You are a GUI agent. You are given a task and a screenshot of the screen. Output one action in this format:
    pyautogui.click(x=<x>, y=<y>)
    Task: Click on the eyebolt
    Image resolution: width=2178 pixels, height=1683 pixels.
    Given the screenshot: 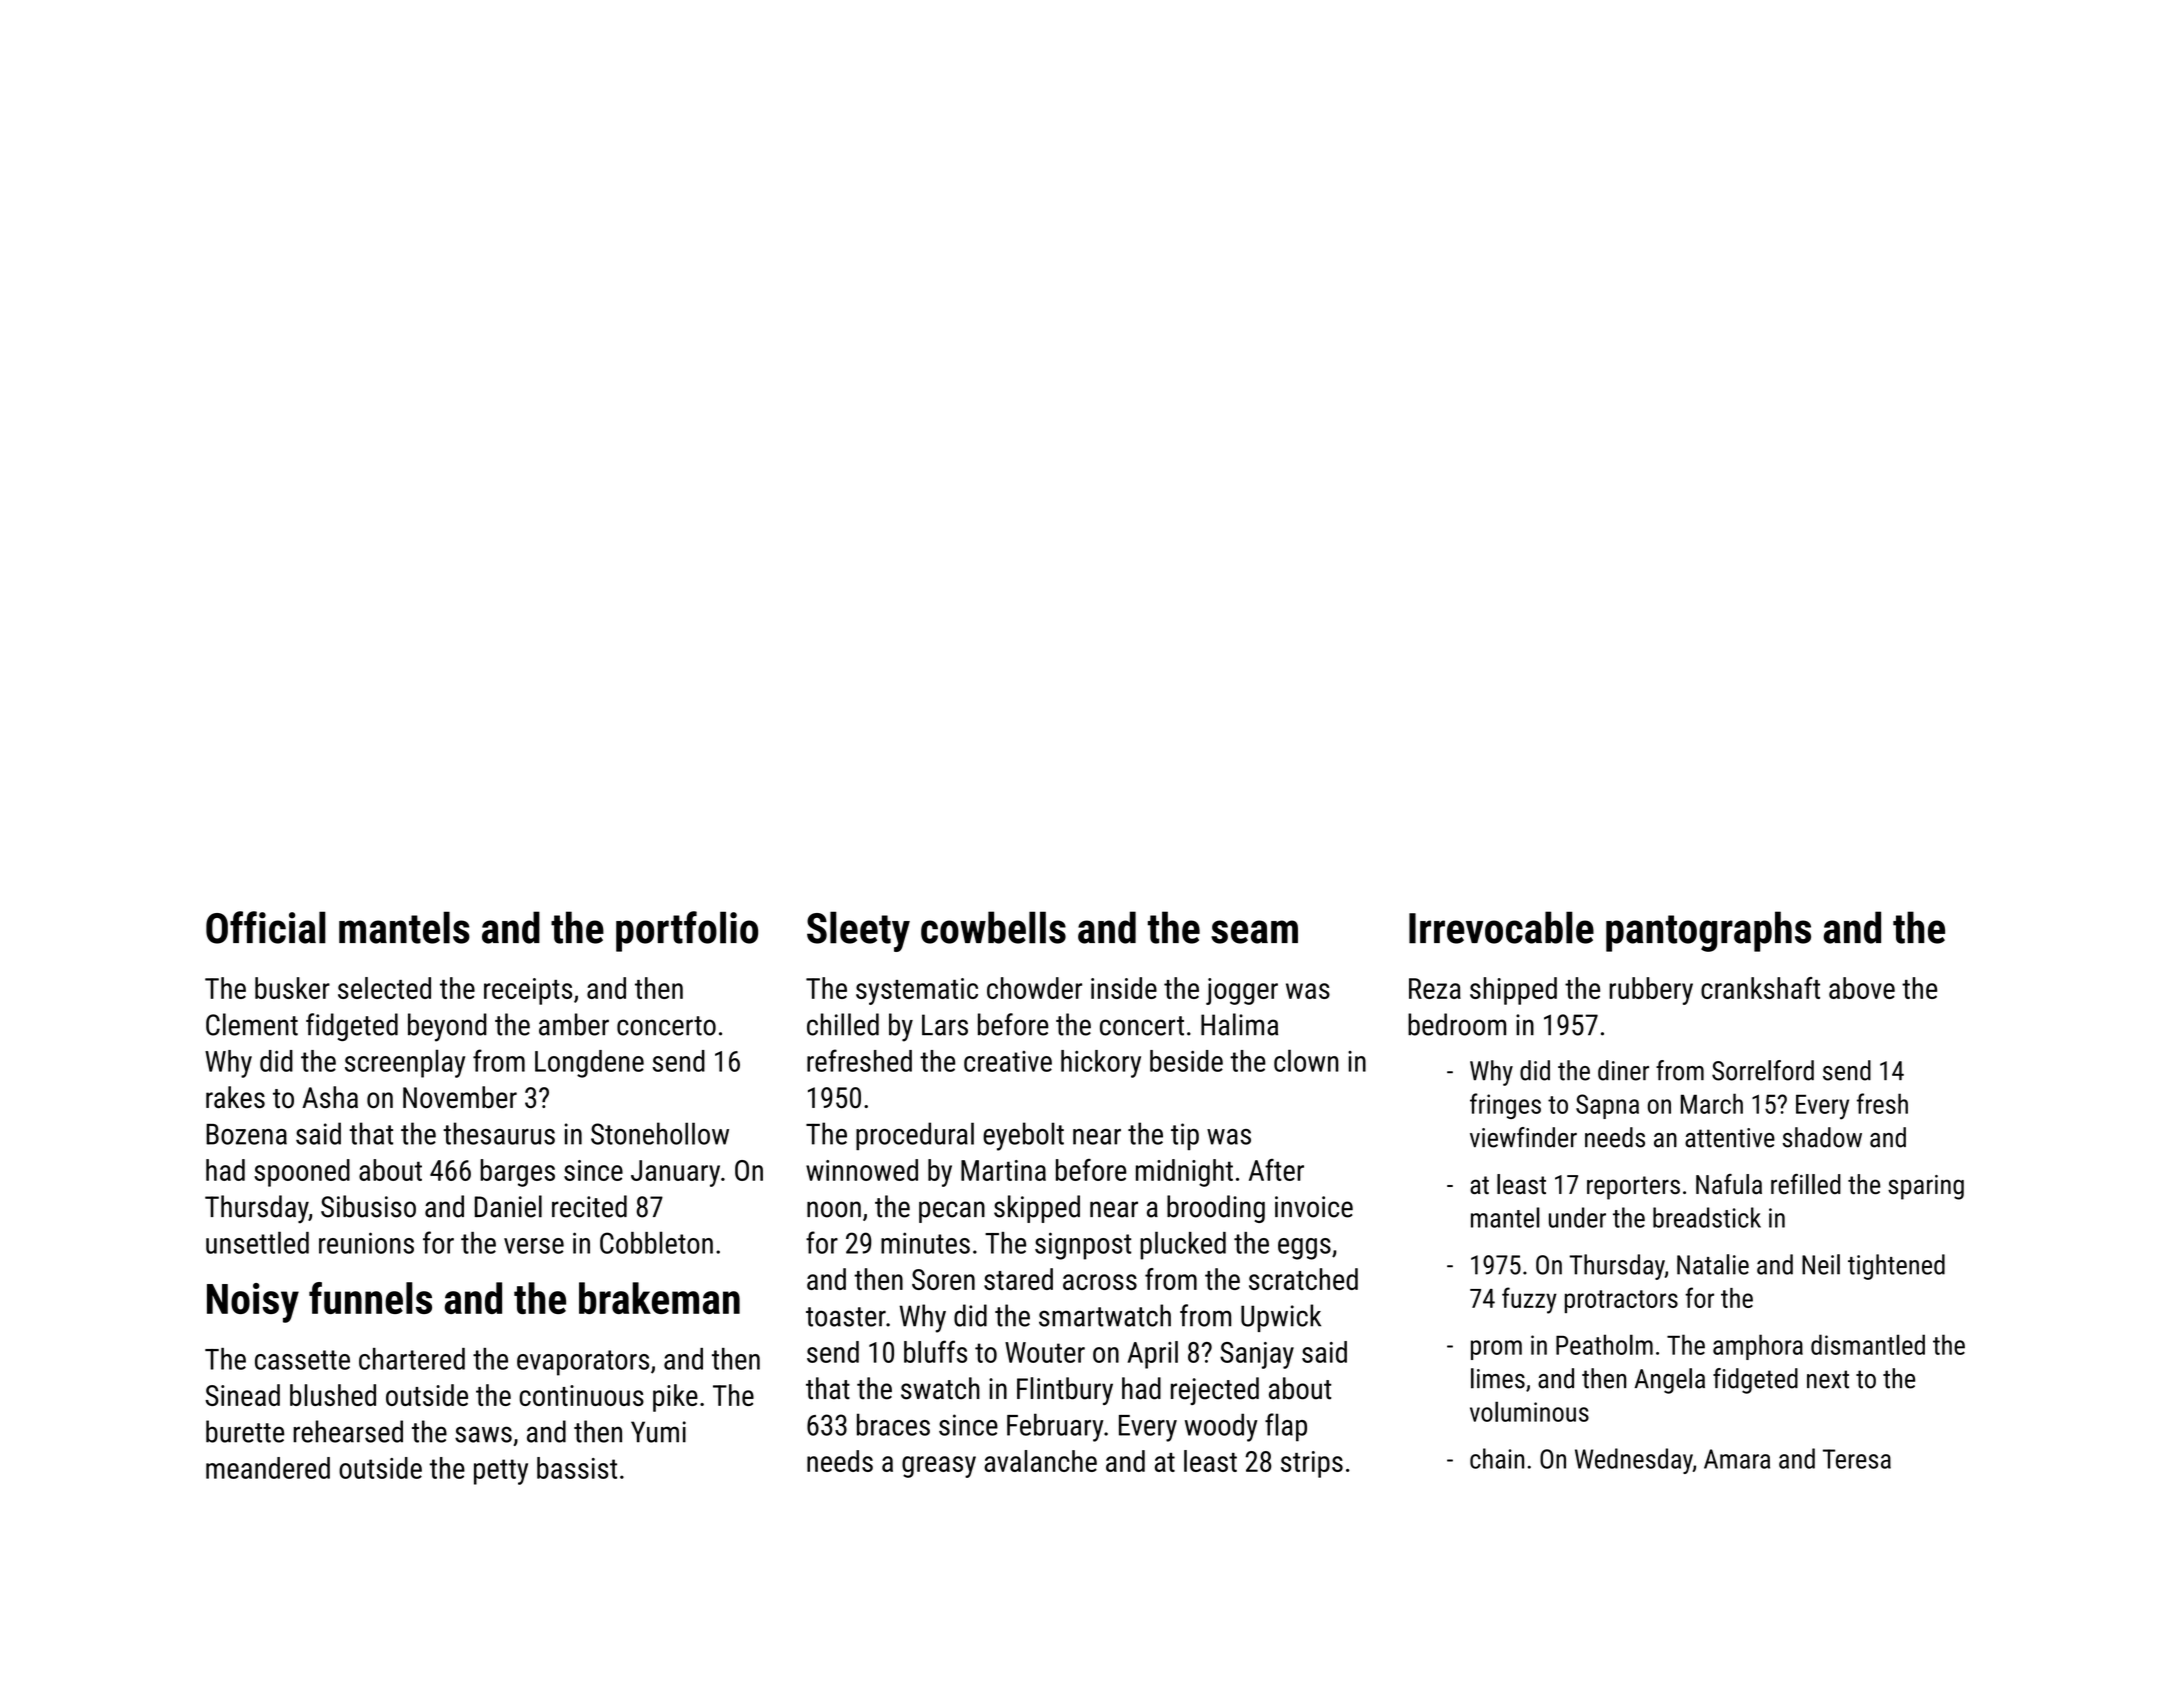 What is the action you would take?
    pyautogui.click(x=1023, y=1136)
